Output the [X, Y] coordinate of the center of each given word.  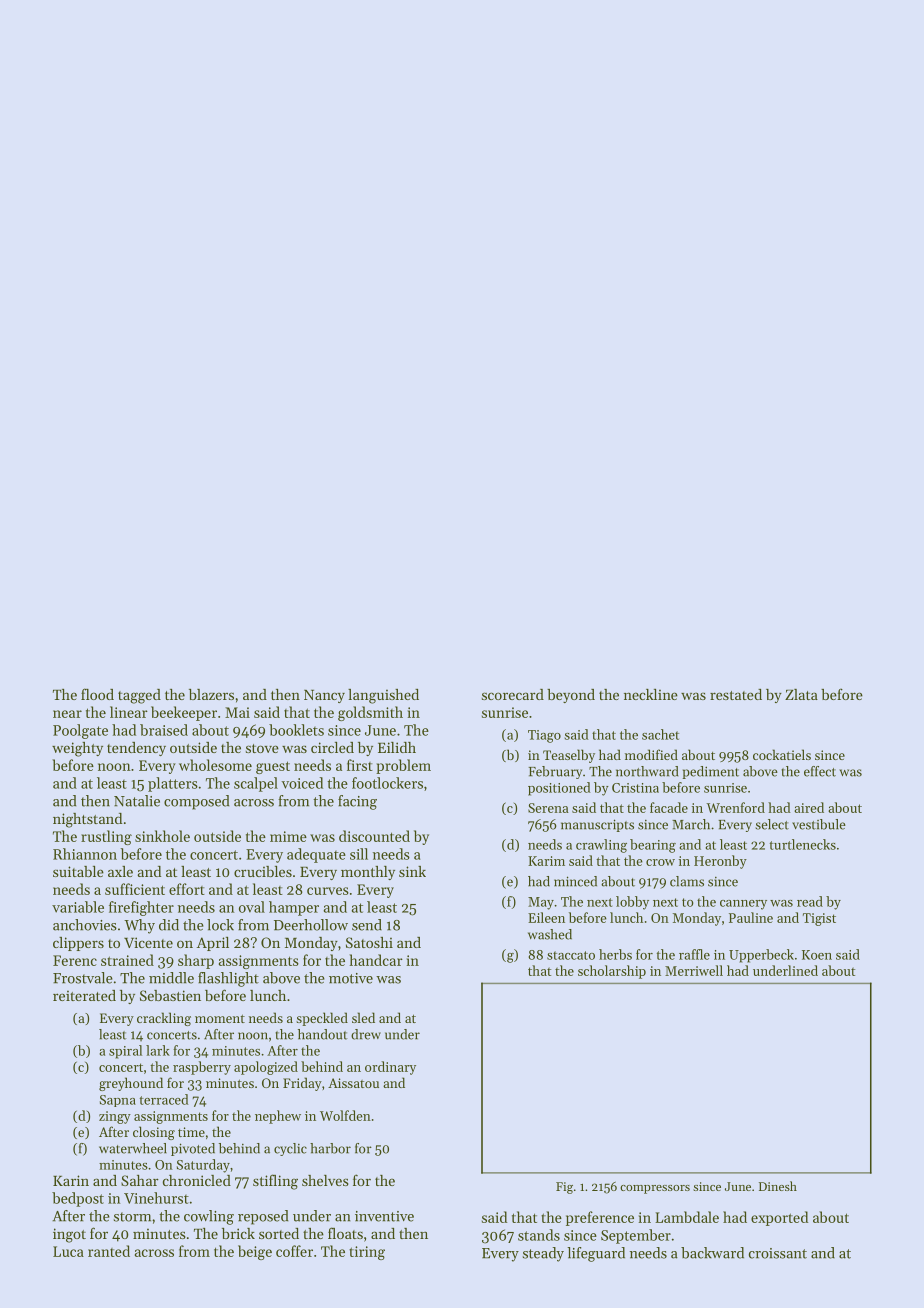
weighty [77, 749]
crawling [601, 846]
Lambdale [687, 1217]
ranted [109, 1251]
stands [539, 1235]
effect [820, 771]
